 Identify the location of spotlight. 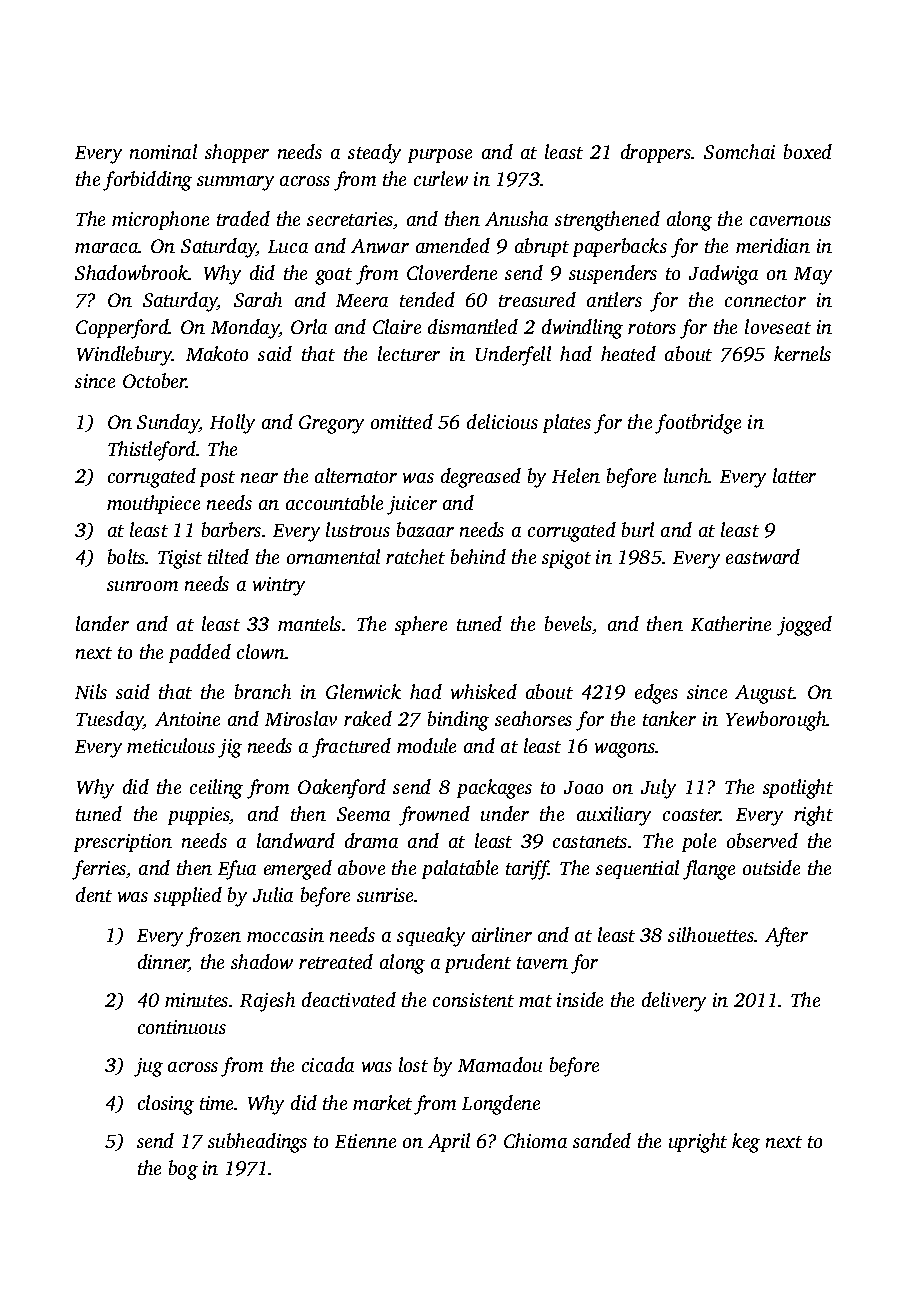
(798, 789).
